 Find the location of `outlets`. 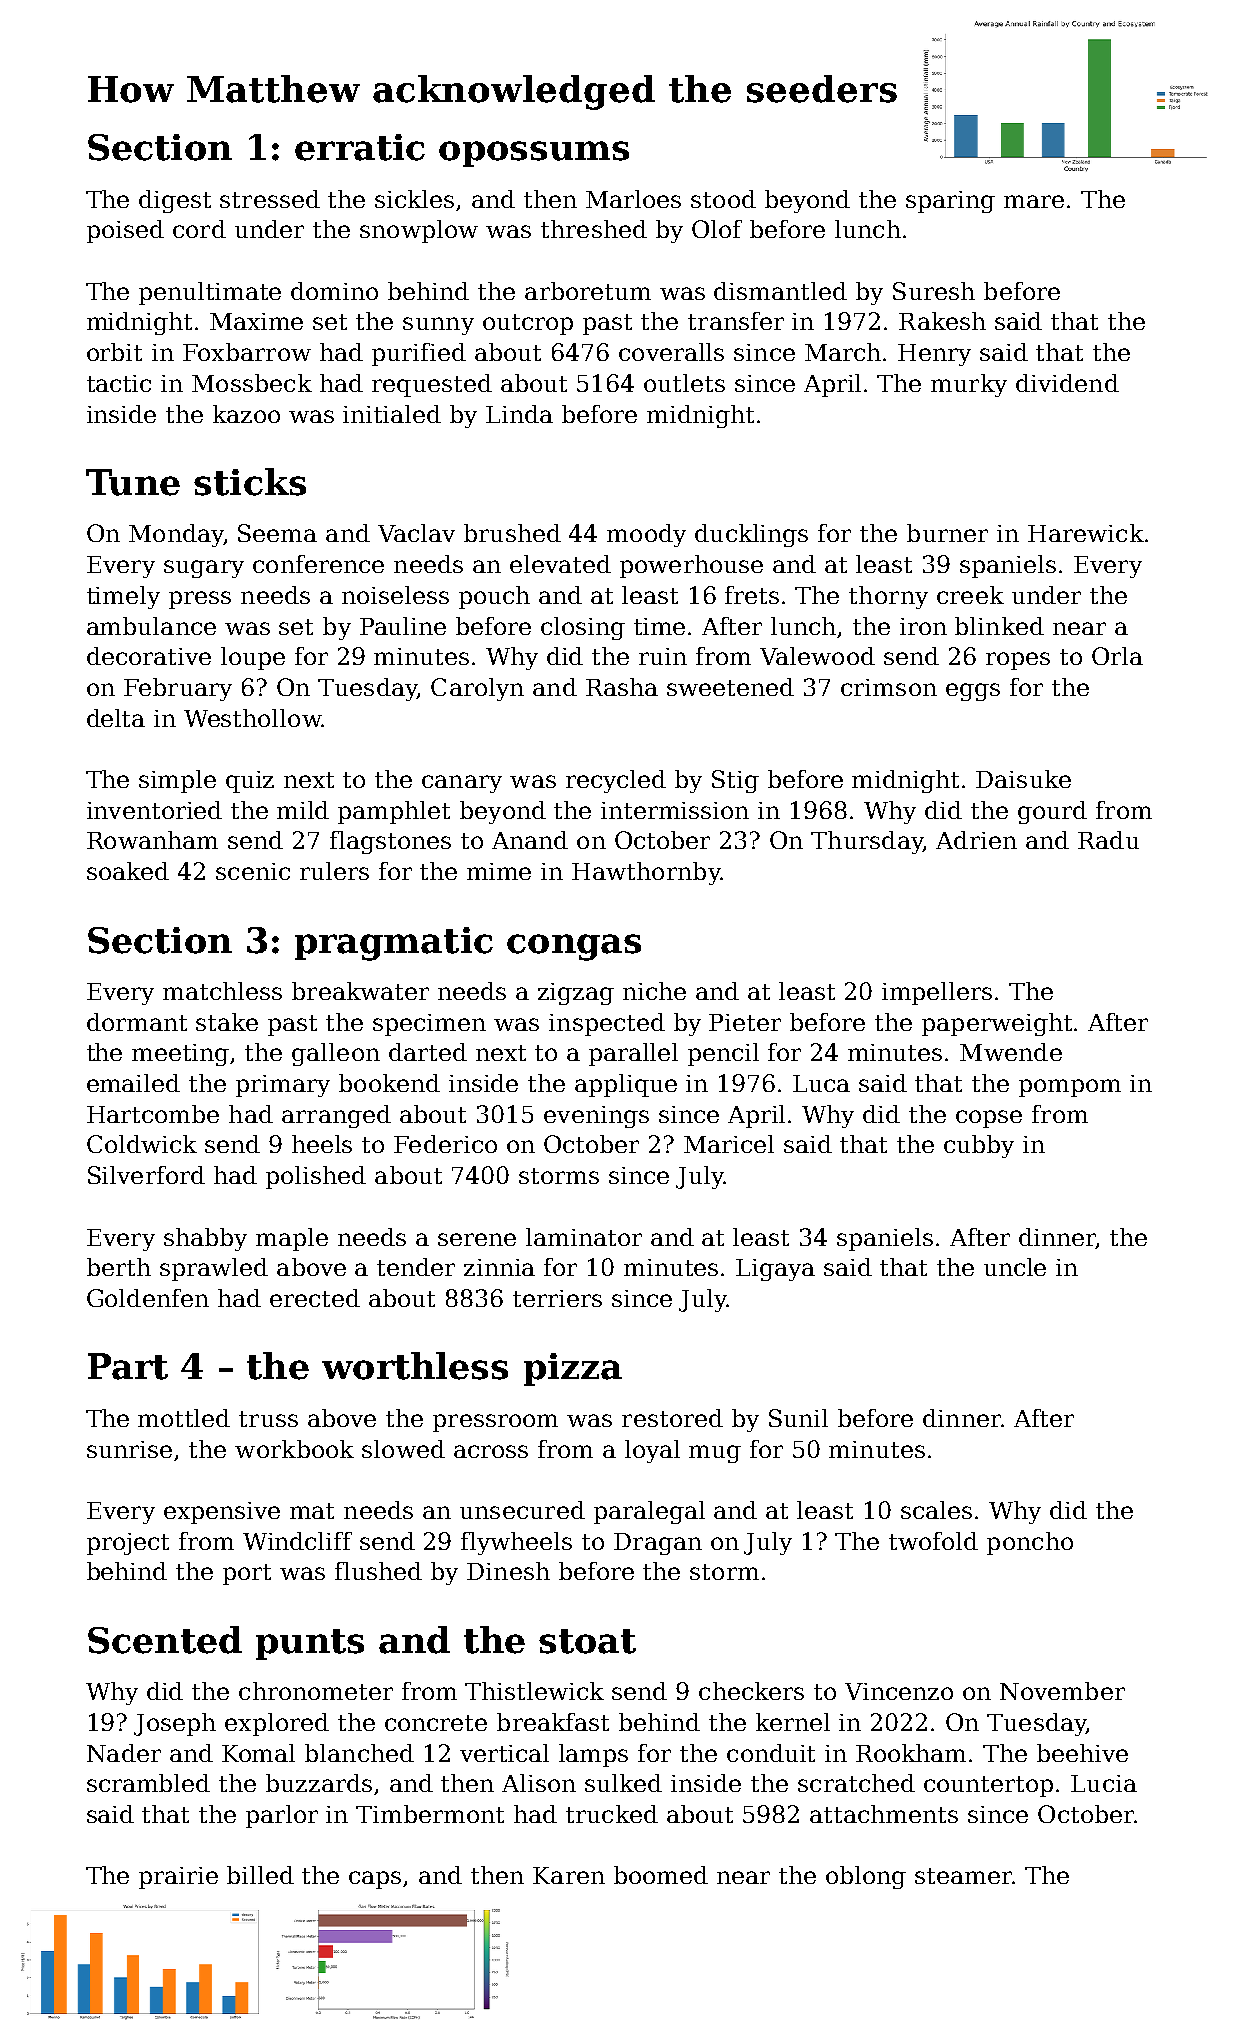

outlets is located at coordinates (684, 383).
